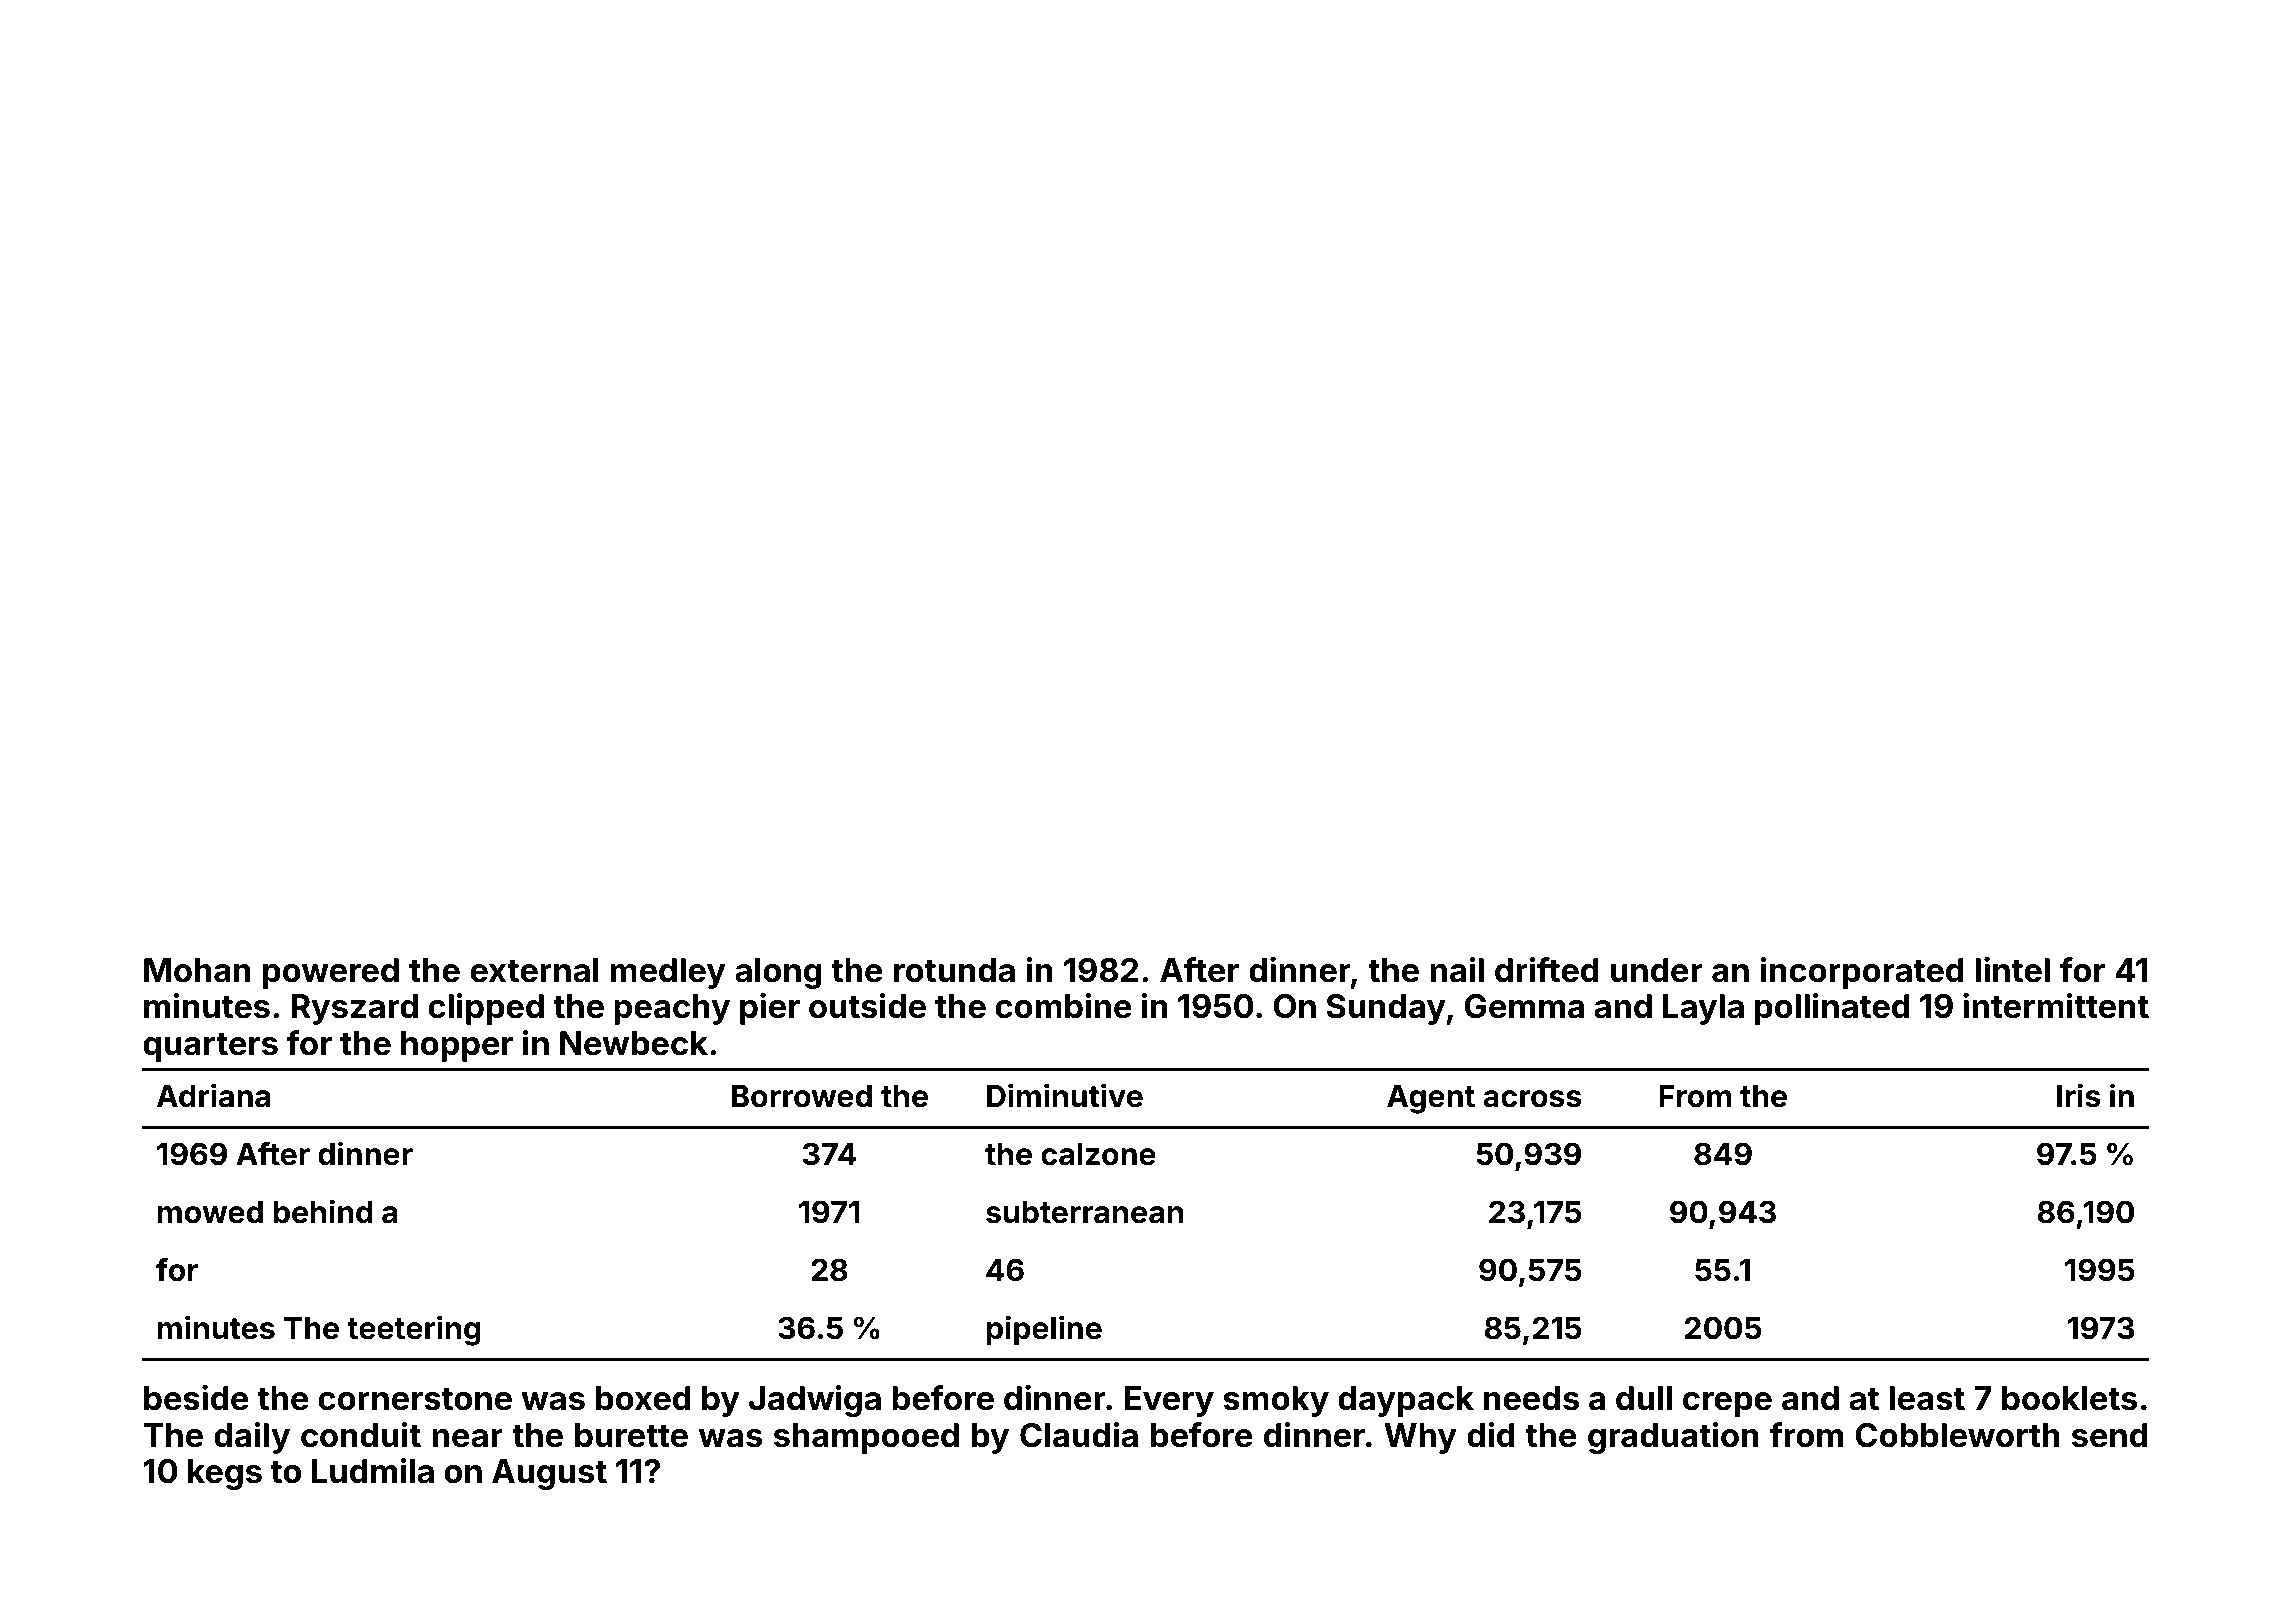 The height and width of the image is (1620, 2292). I want to click on Diminutive, so click(1065, 1095).
